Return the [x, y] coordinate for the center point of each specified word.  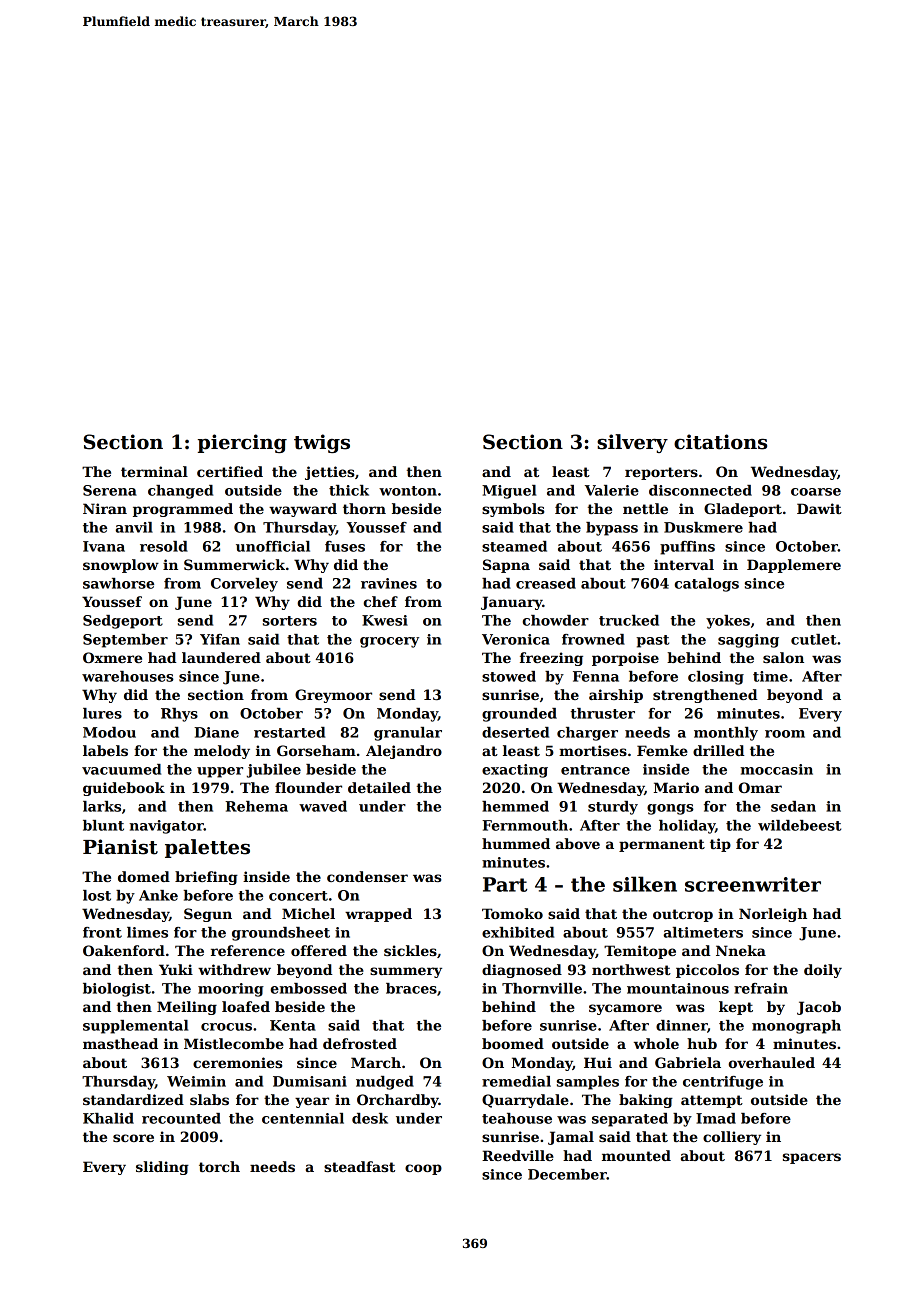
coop [423, 1169]
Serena [110, 490]
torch [219, 1166]
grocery [389, 642]
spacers [812, 1158]
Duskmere [703, 527]
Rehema [256, 806]
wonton [408, 491]
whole [656, 1043]
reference [248, 950]
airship [616, 696]
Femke [662, 750]
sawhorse [118, 583]
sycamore [625, 1009]
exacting [515, 771]
